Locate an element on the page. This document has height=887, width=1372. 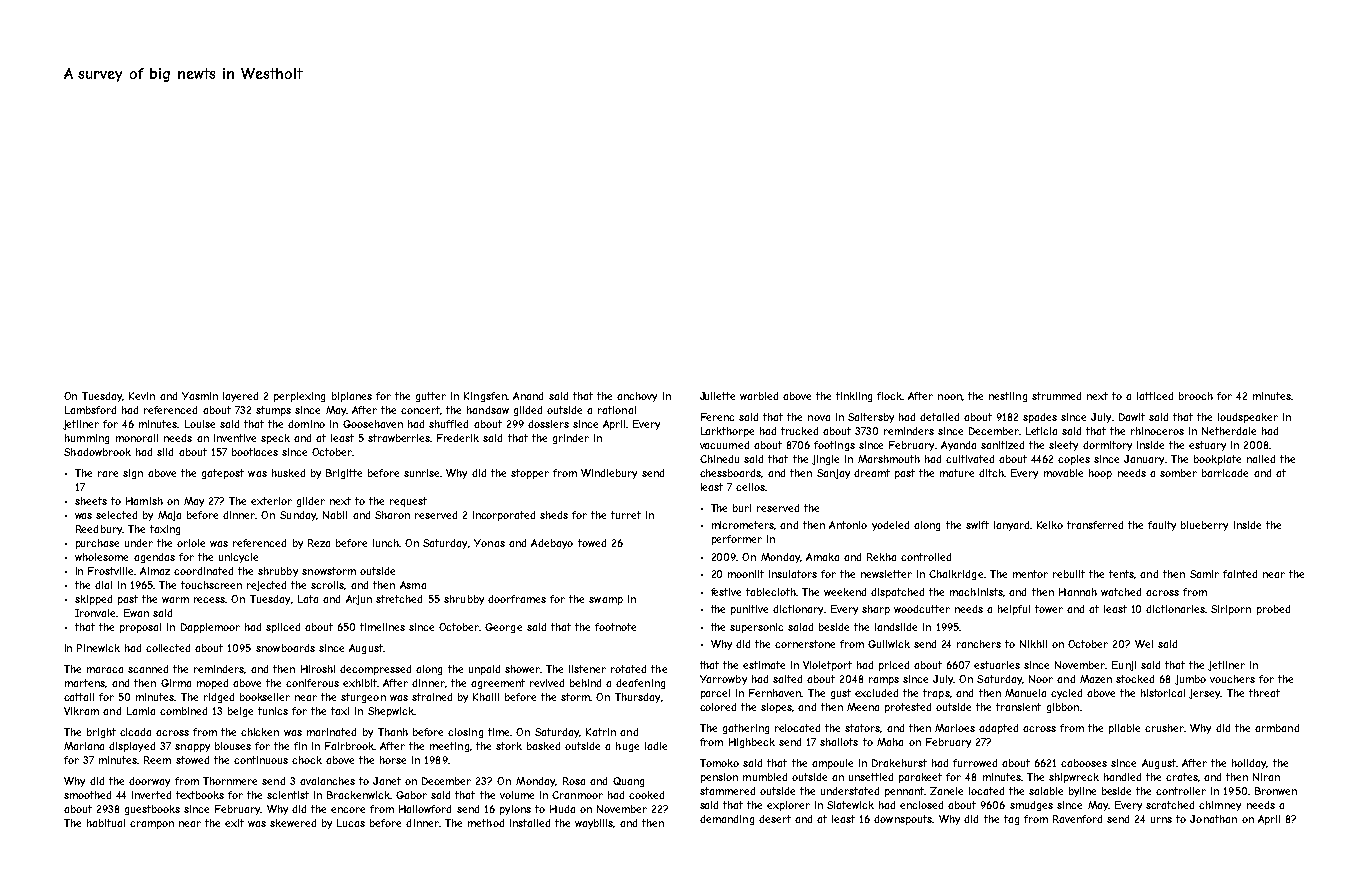
festive is located at coordinates (726, 592).
